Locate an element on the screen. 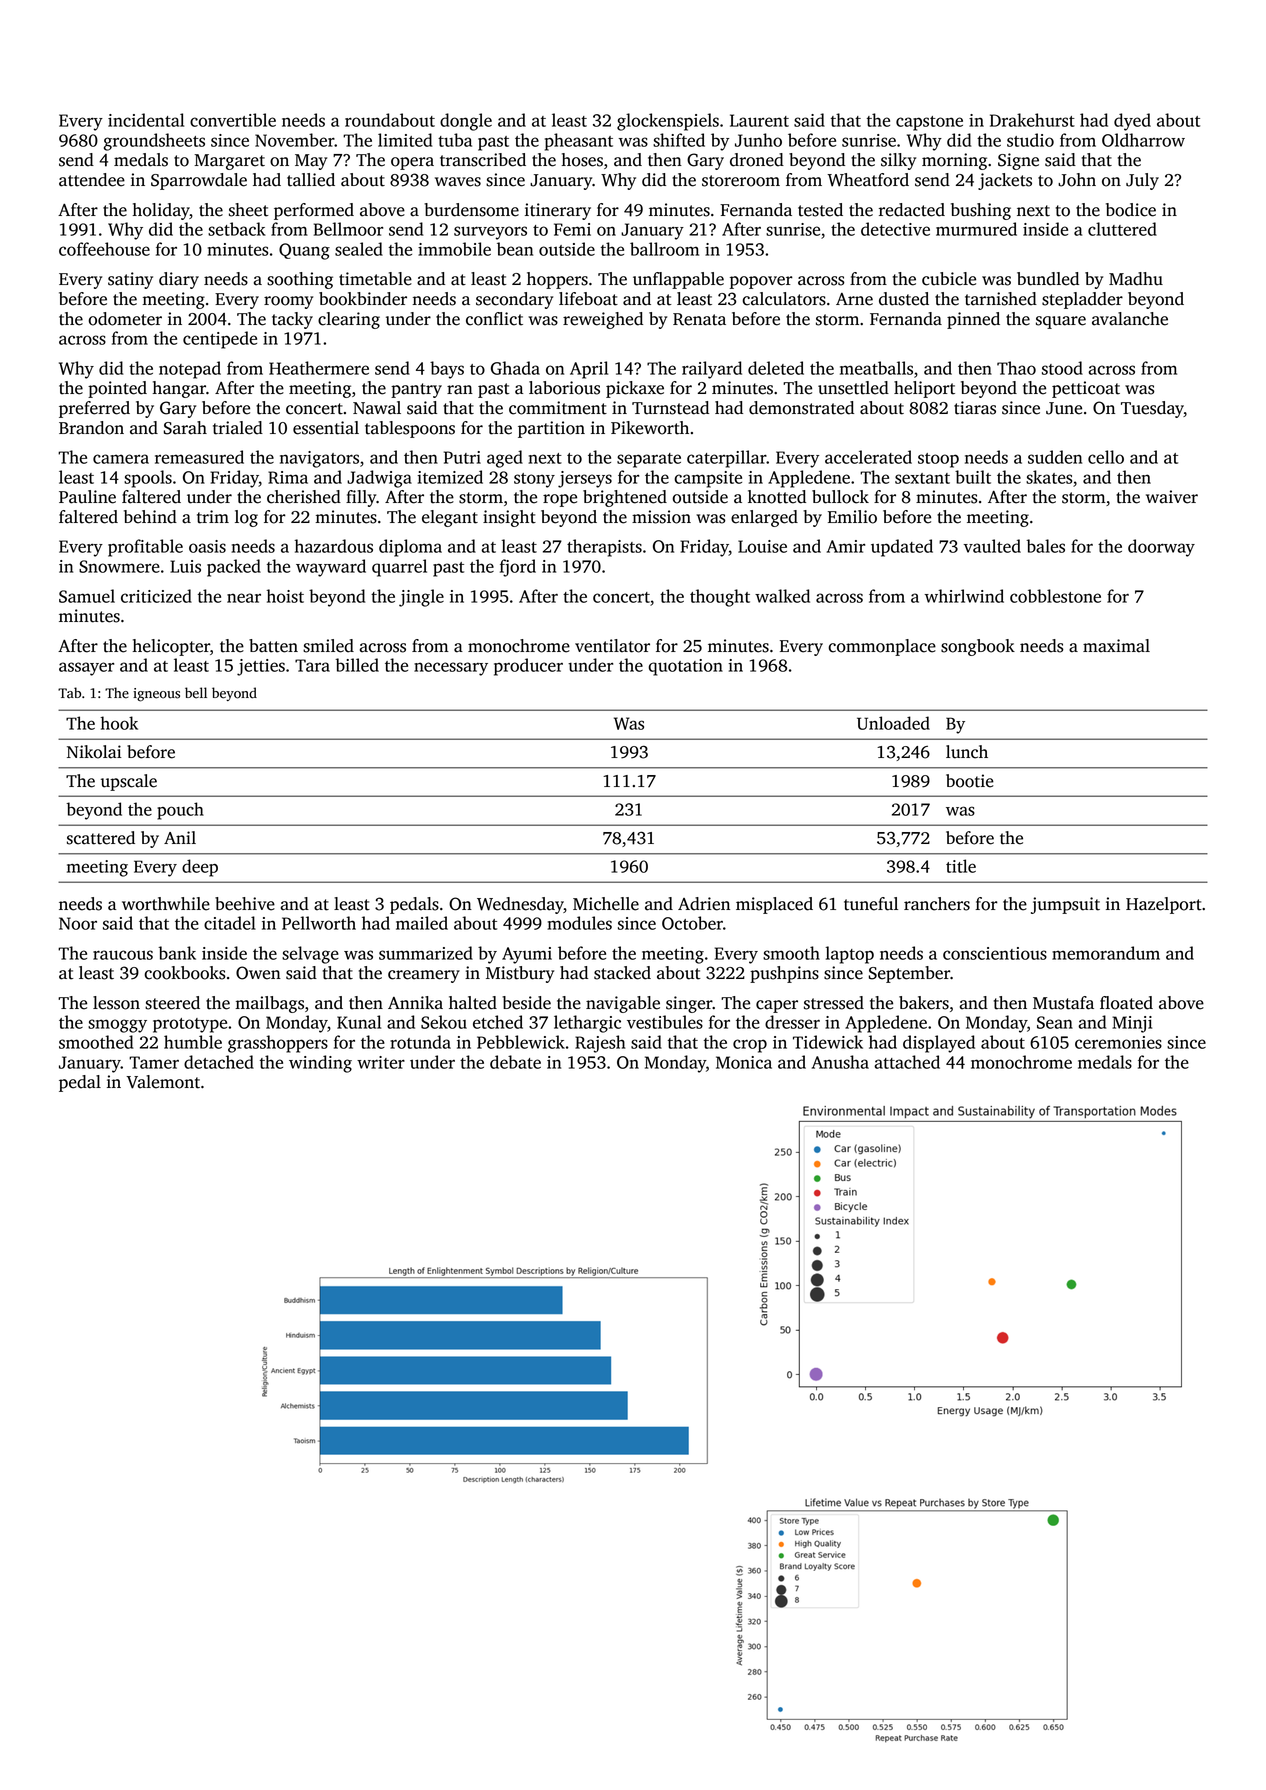  caper is located at coordinates (777, 1006).
